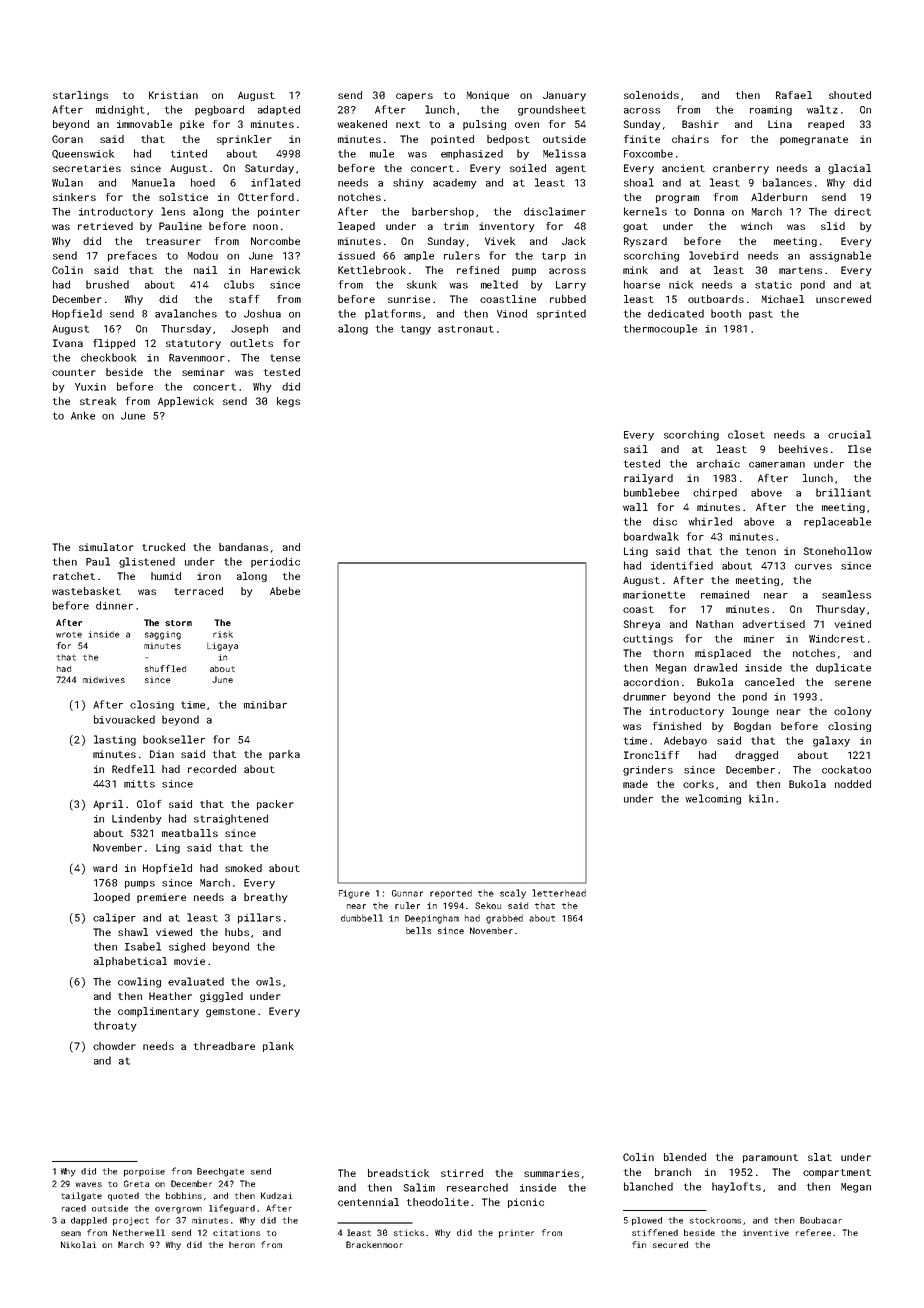 This page has height=1308, width=924. What do you see at coordinates (120, 110) in the page?
I see `midnight` at bounding box center [120, 110].
